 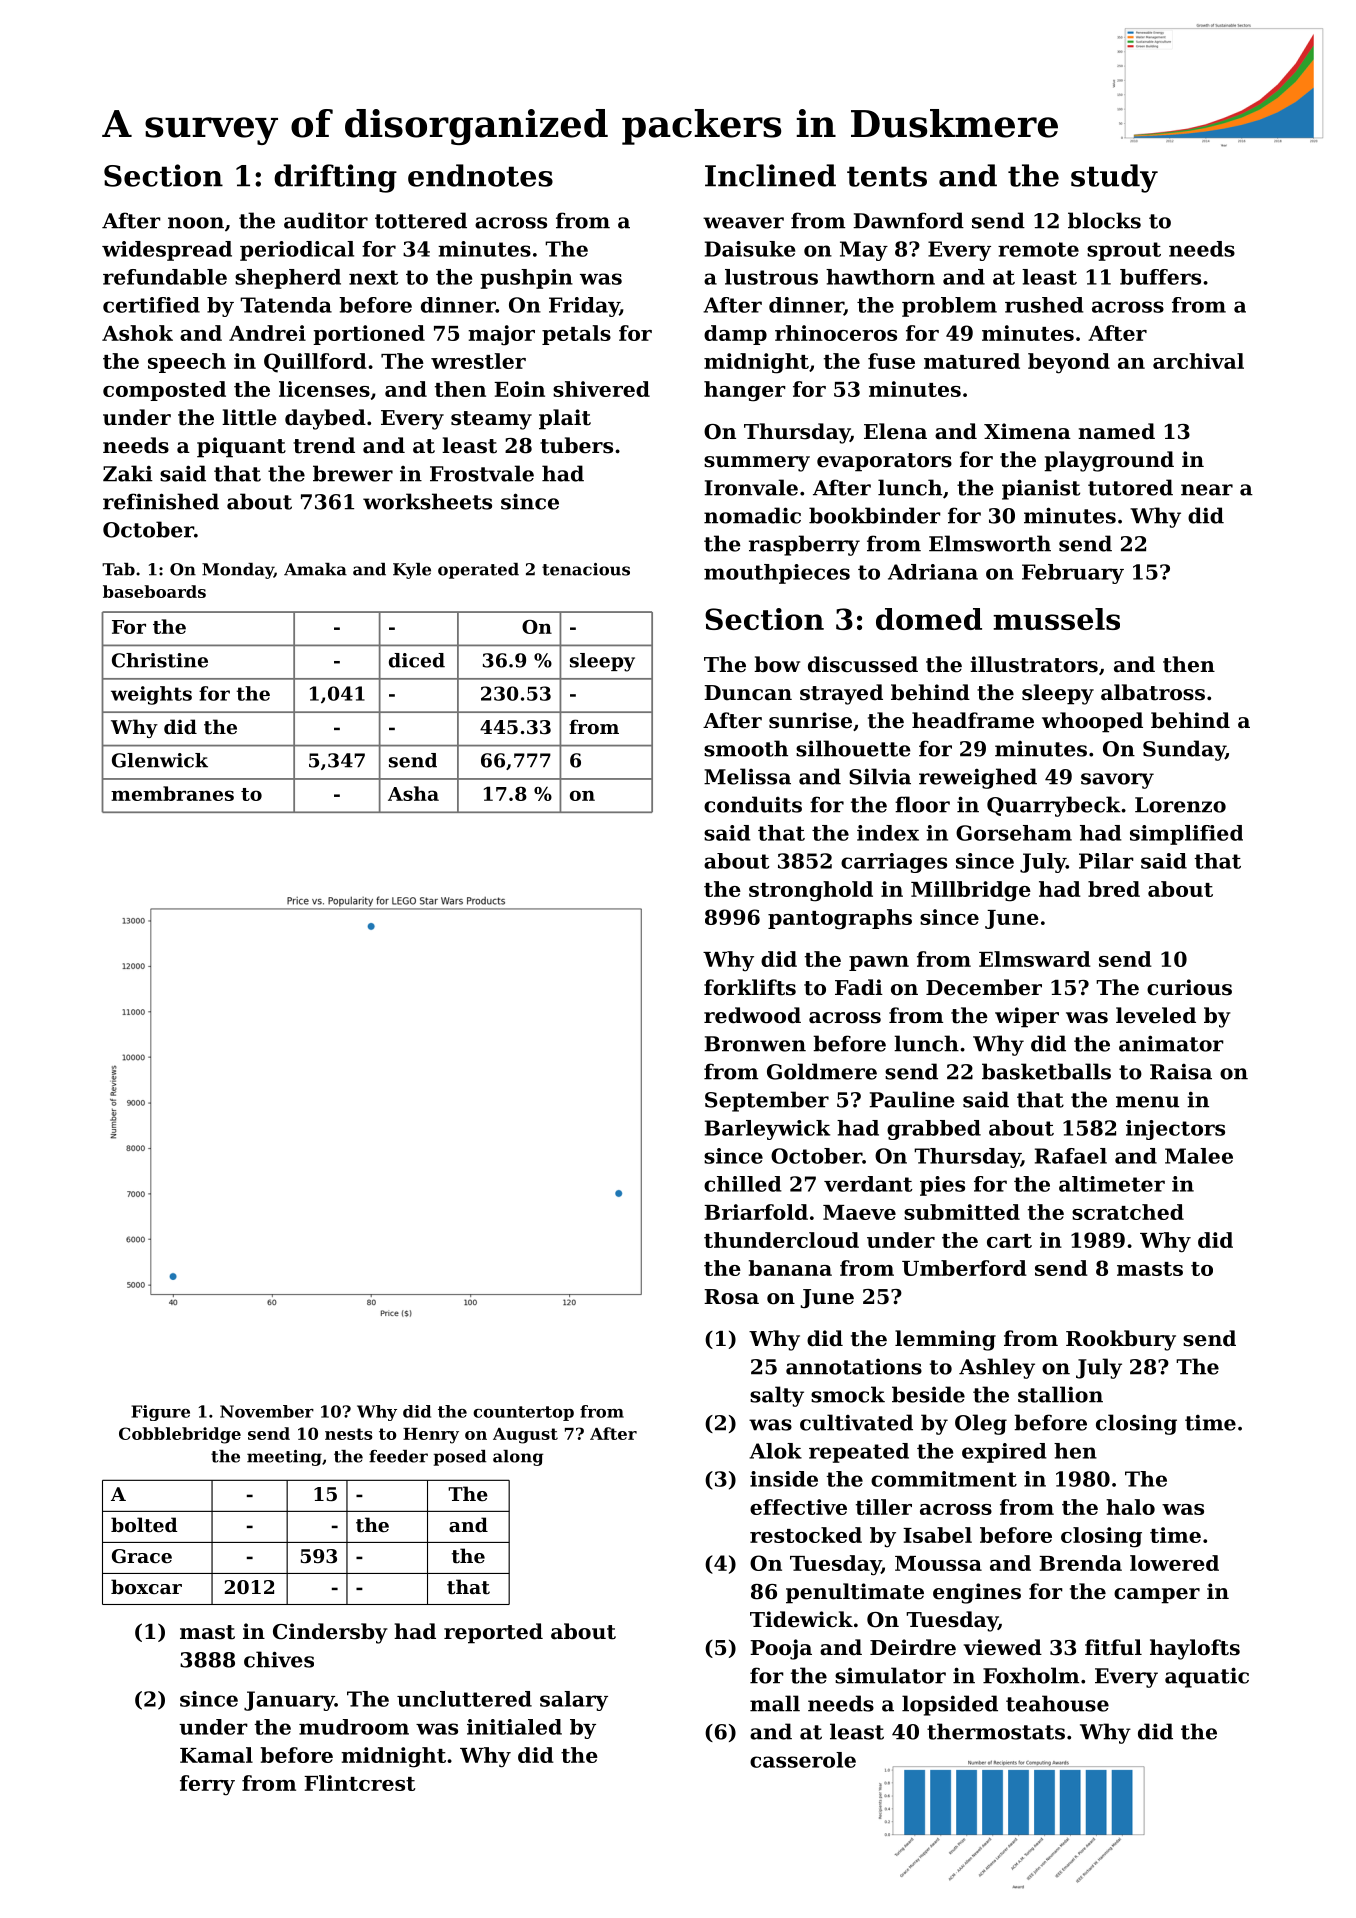 What do you see at coordinates (875, 515) in the screenshot?
I see `bookbinder` at bounding box center [875, 515].
